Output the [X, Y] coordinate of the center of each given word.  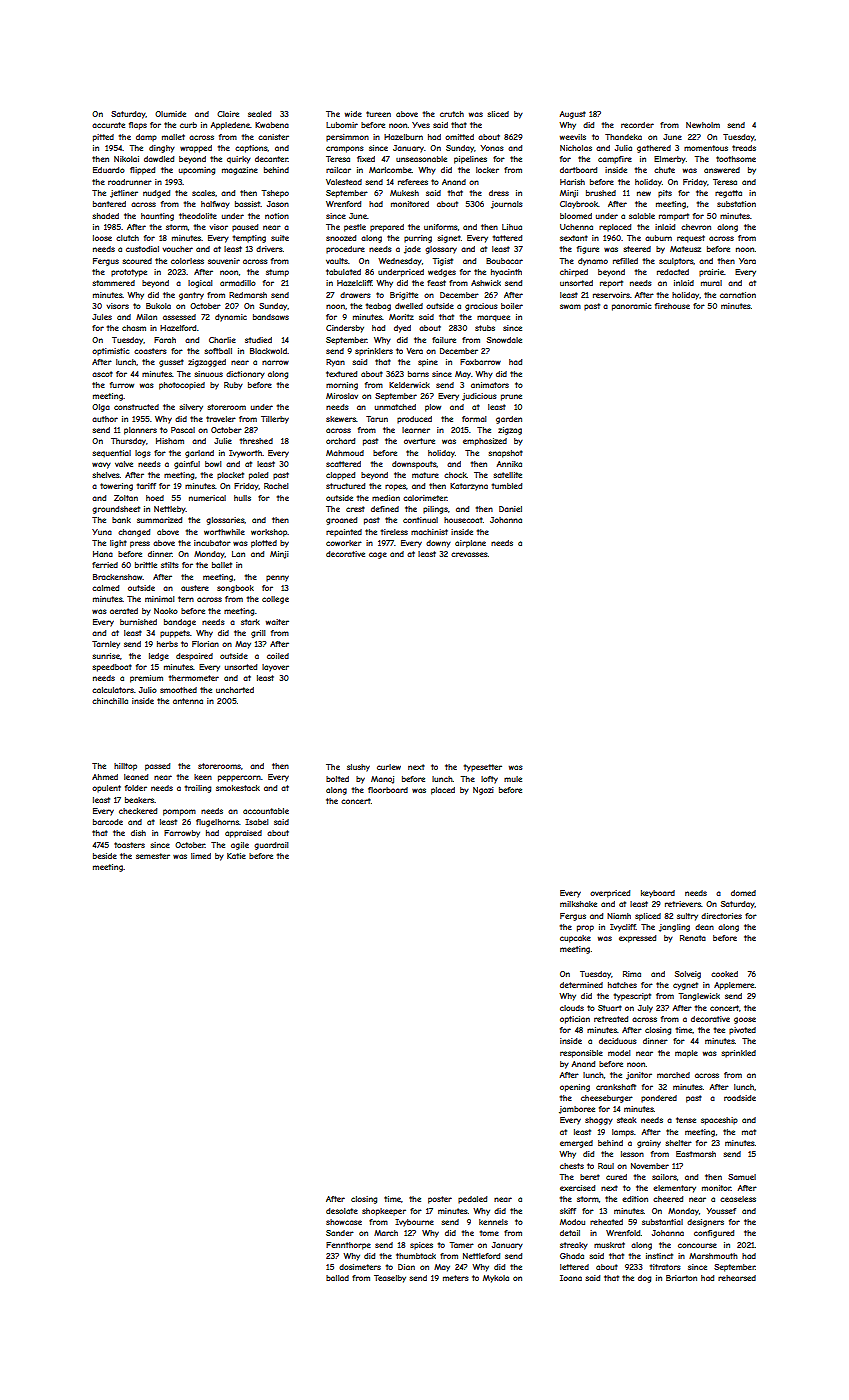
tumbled [507, 486]
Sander [340, 1233]
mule [513, 779]
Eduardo [109, 170]
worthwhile [224, 532]
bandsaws [271, 317]
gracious [481, 307]
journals [507, 205]
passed [157, 767]
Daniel [510, 509]
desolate [342, 1211]
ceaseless [738, 1199]
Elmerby [670, 160]
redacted [673, 272]
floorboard [388, 790]
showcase [344, 1222]
